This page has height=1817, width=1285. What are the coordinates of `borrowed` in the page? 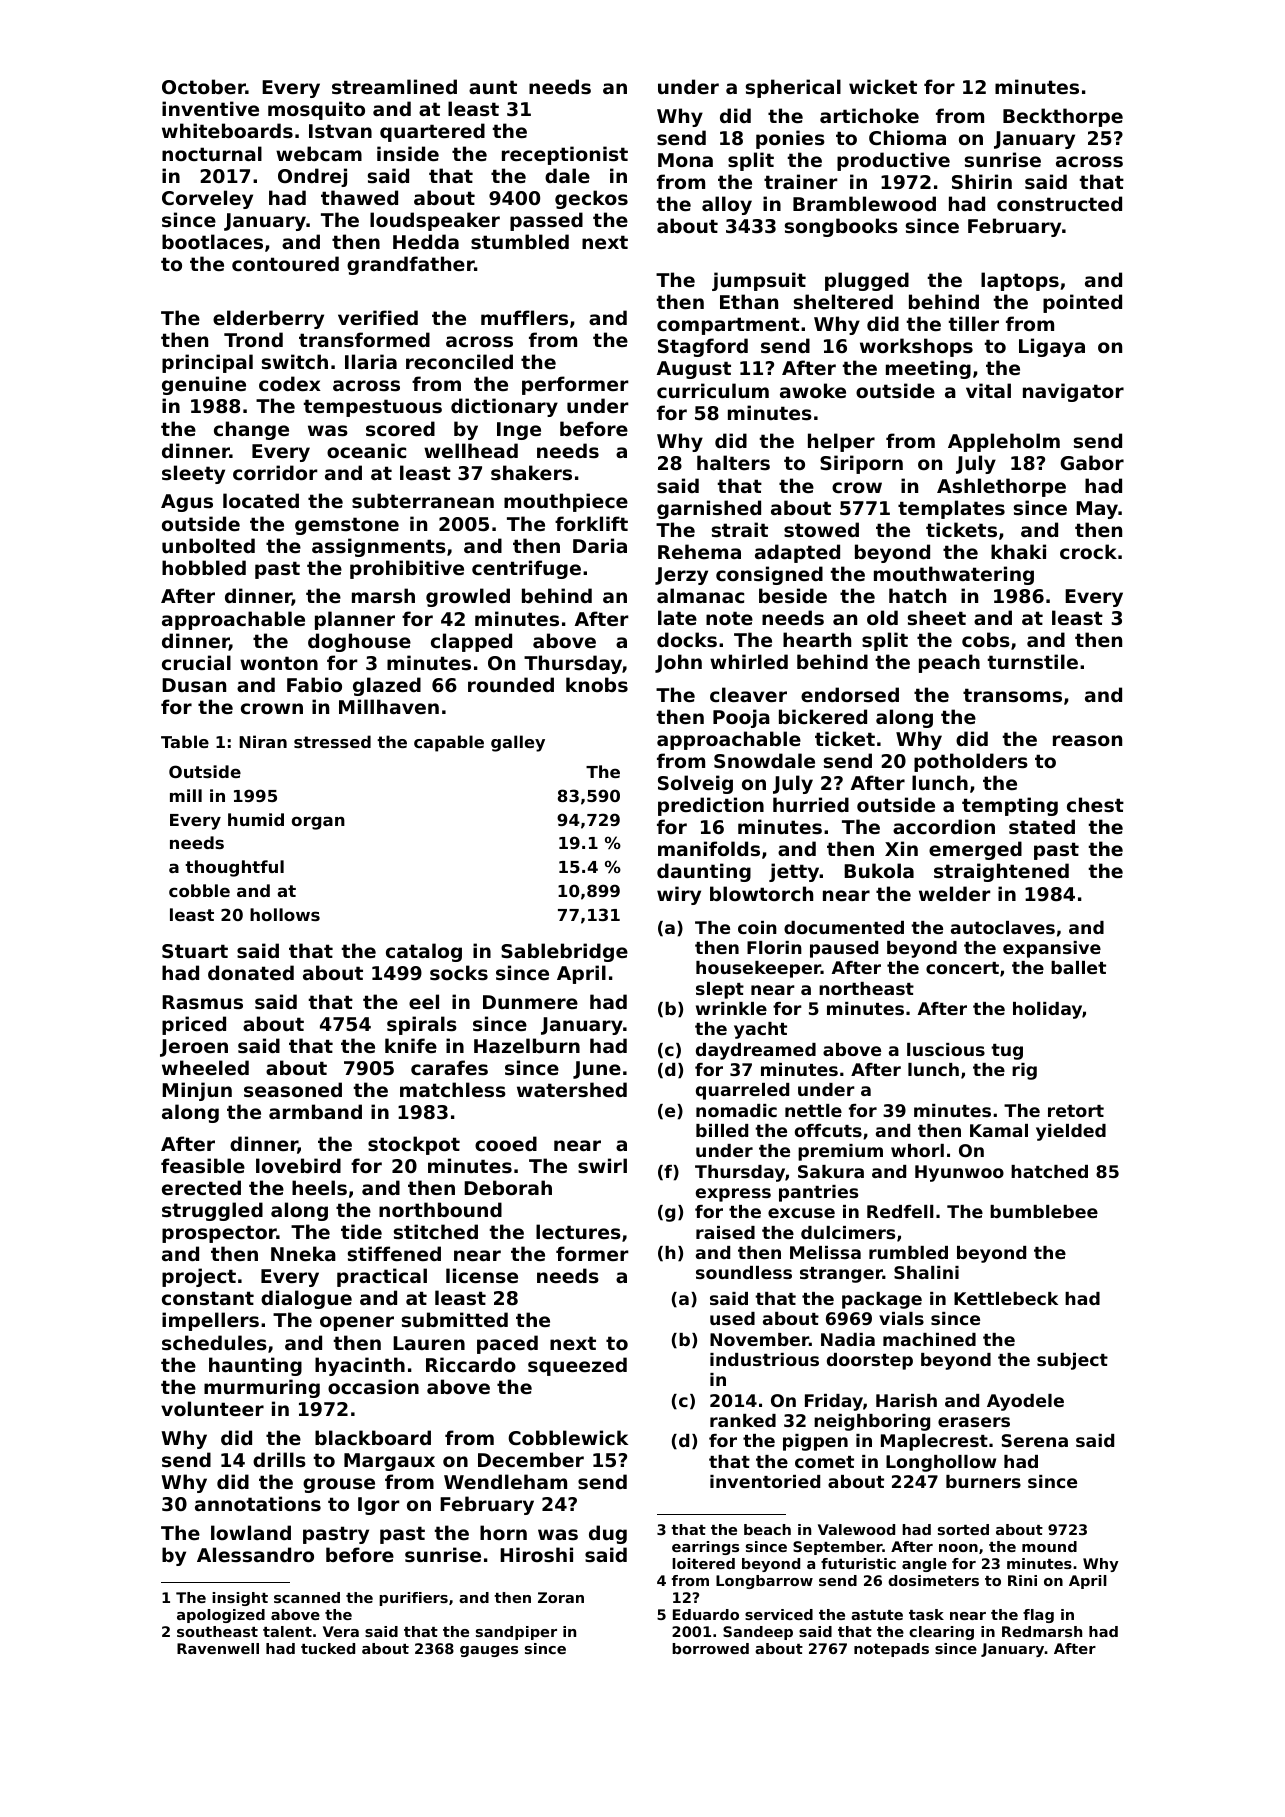 It's located at (710, 1648).
